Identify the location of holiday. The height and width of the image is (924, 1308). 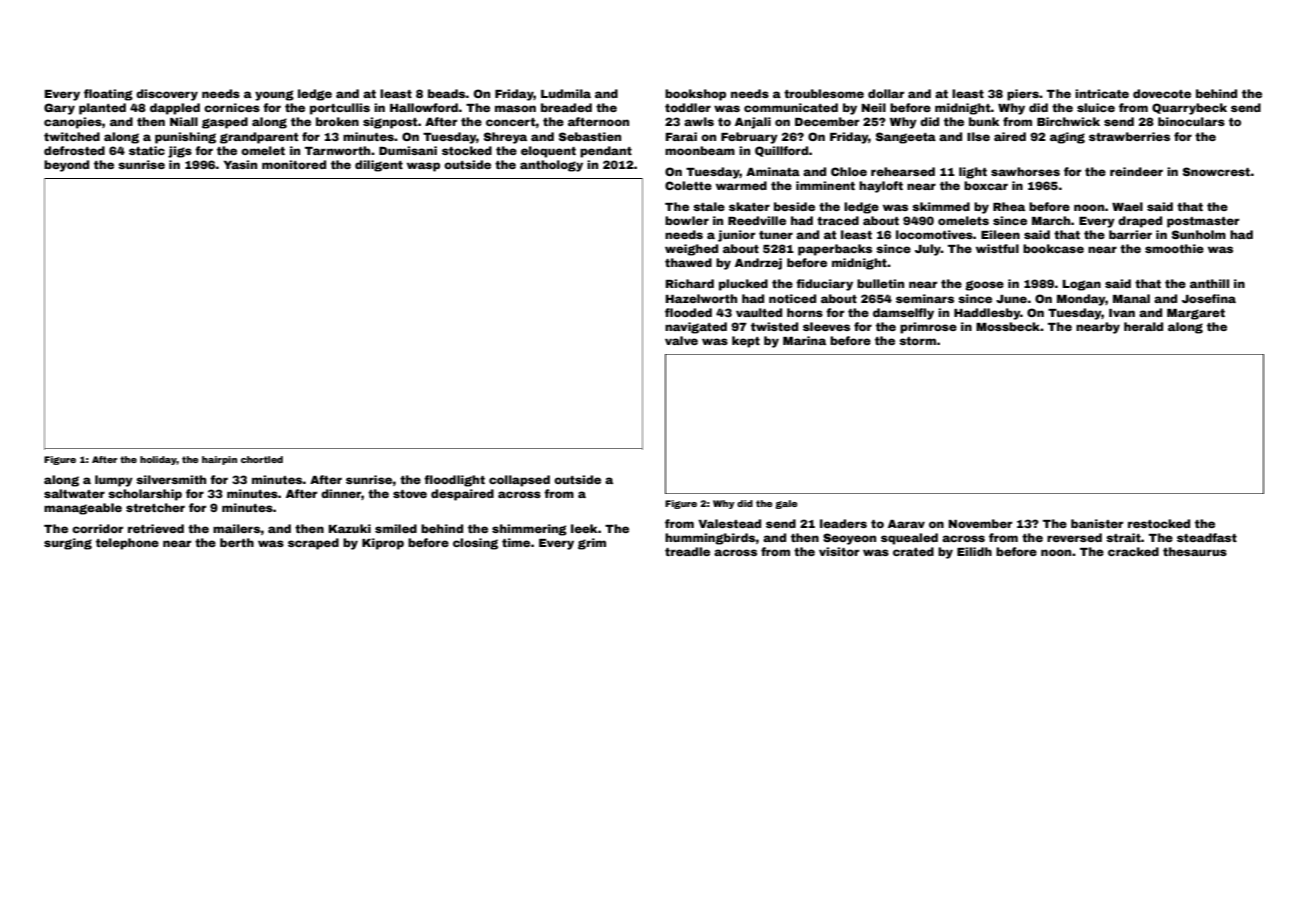
(158, 460).
